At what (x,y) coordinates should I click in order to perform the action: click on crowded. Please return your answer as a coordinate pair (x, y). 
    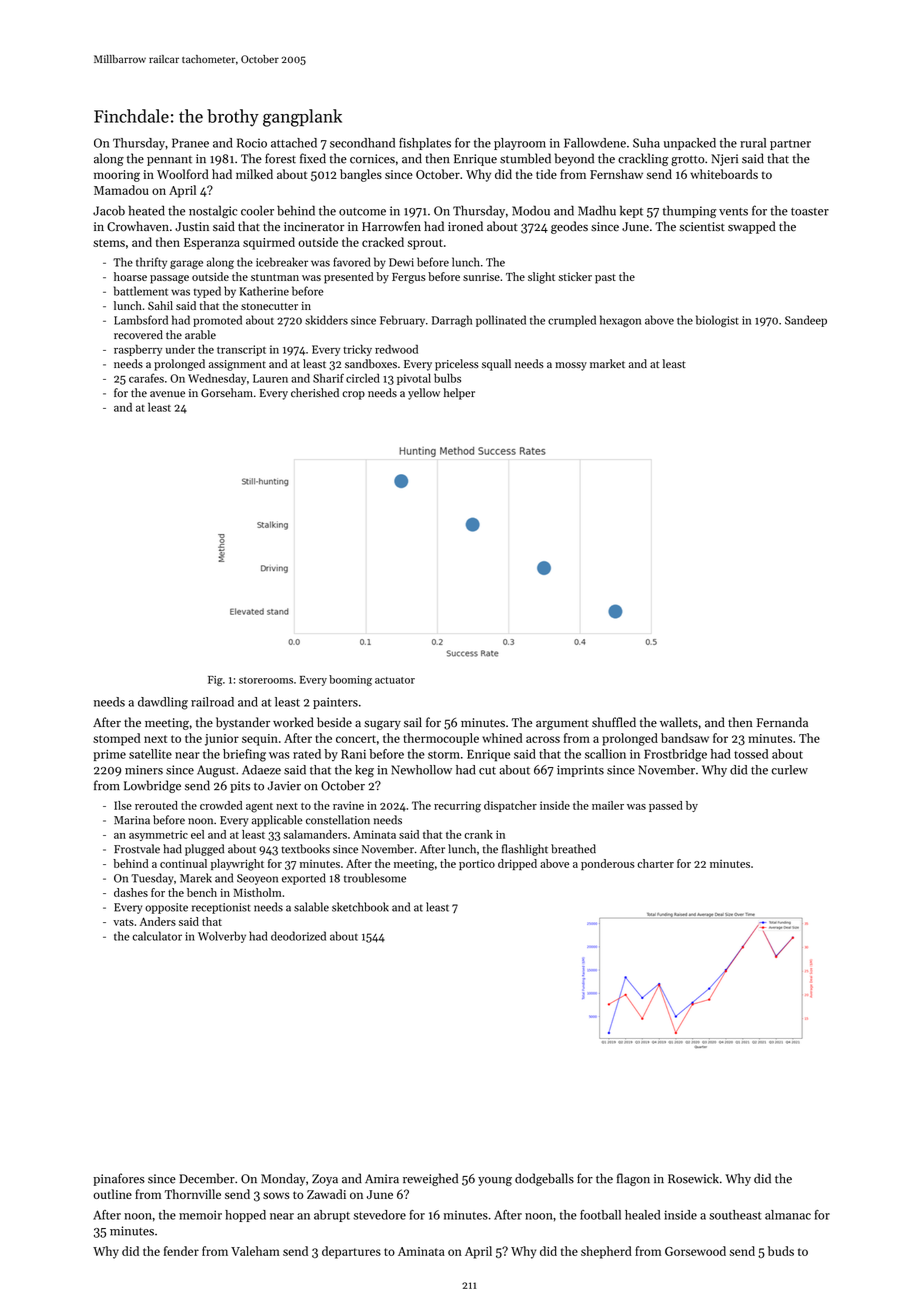
    Looking at the image, I should click on (221, 805).
